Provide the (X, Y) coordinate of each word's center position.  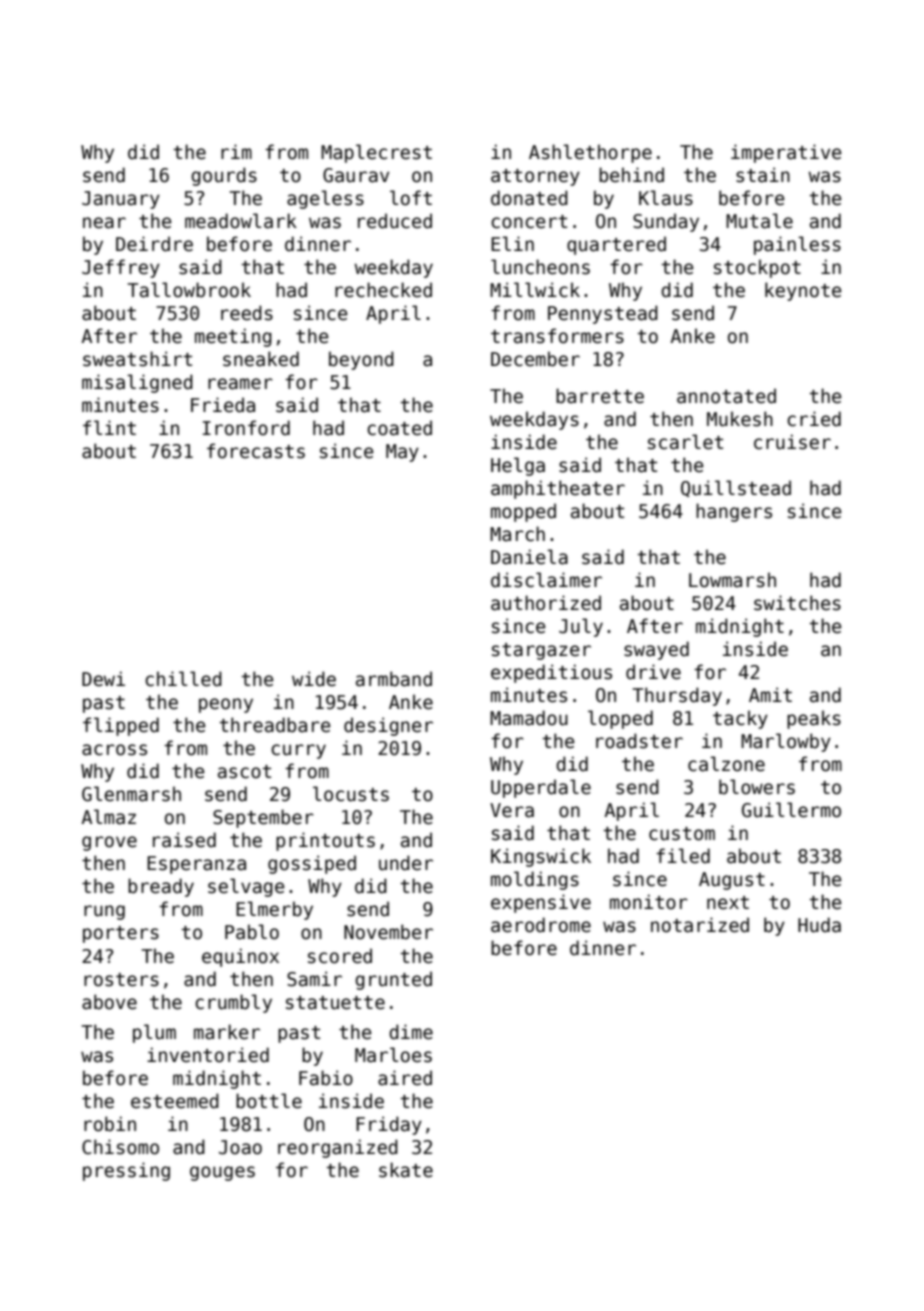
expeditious (551, 673)
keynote (803, 291)
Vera (512, 810)
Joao (240, 1147)
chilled (183, 679)
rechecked (383, 290)
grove (109, 843)
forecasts (256, 451)
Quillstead (736, 488)
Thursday (677, 696)
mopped (523, 512)
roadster (639, 741)
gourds (224, 176)
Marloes (393, 1055)
